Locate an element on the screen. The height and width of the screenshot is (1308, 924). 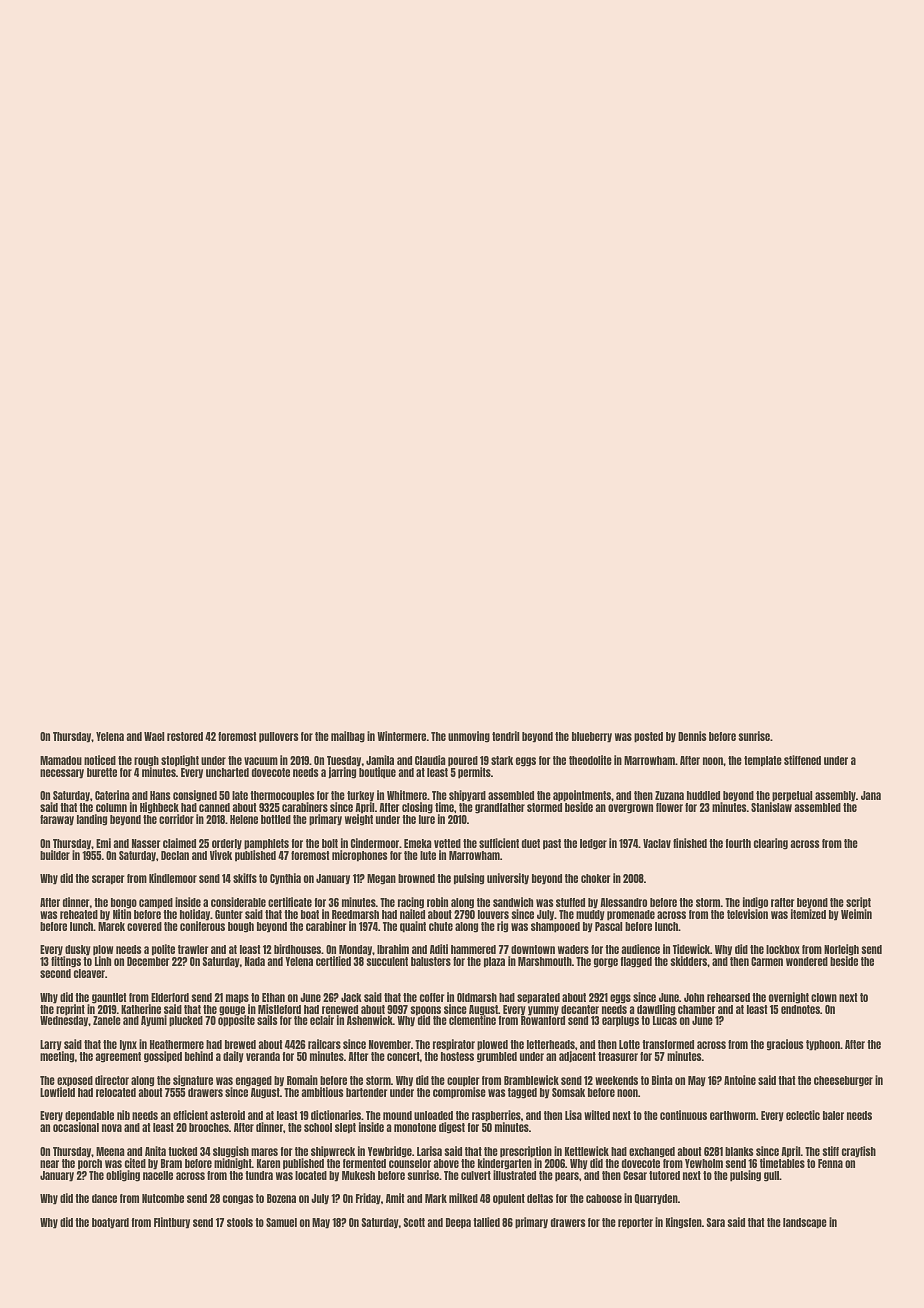
indigo is located at coordinates (755, 903).
